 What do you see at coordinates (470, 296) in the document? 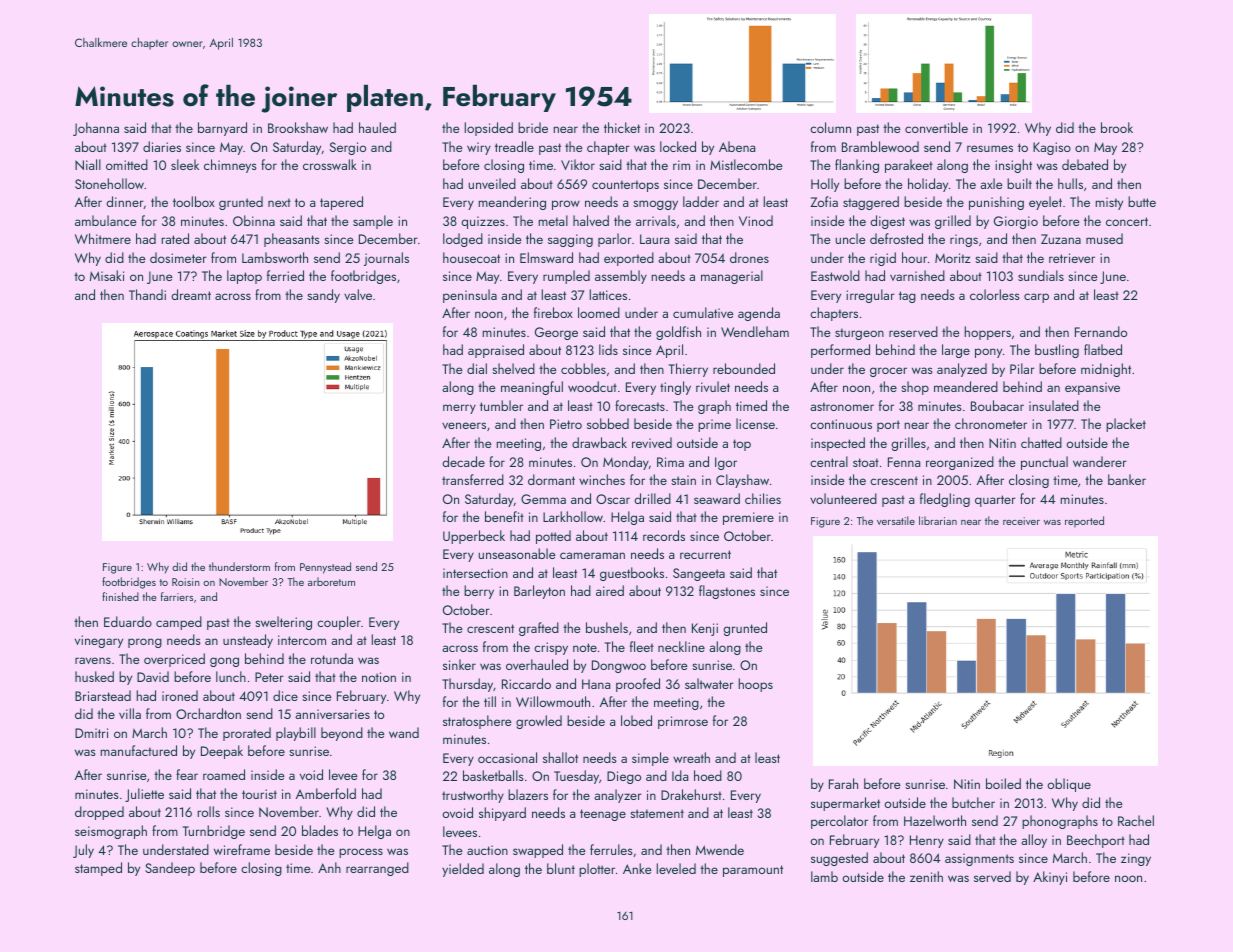
I see `peninsula` at bounding box center [470, 296].
